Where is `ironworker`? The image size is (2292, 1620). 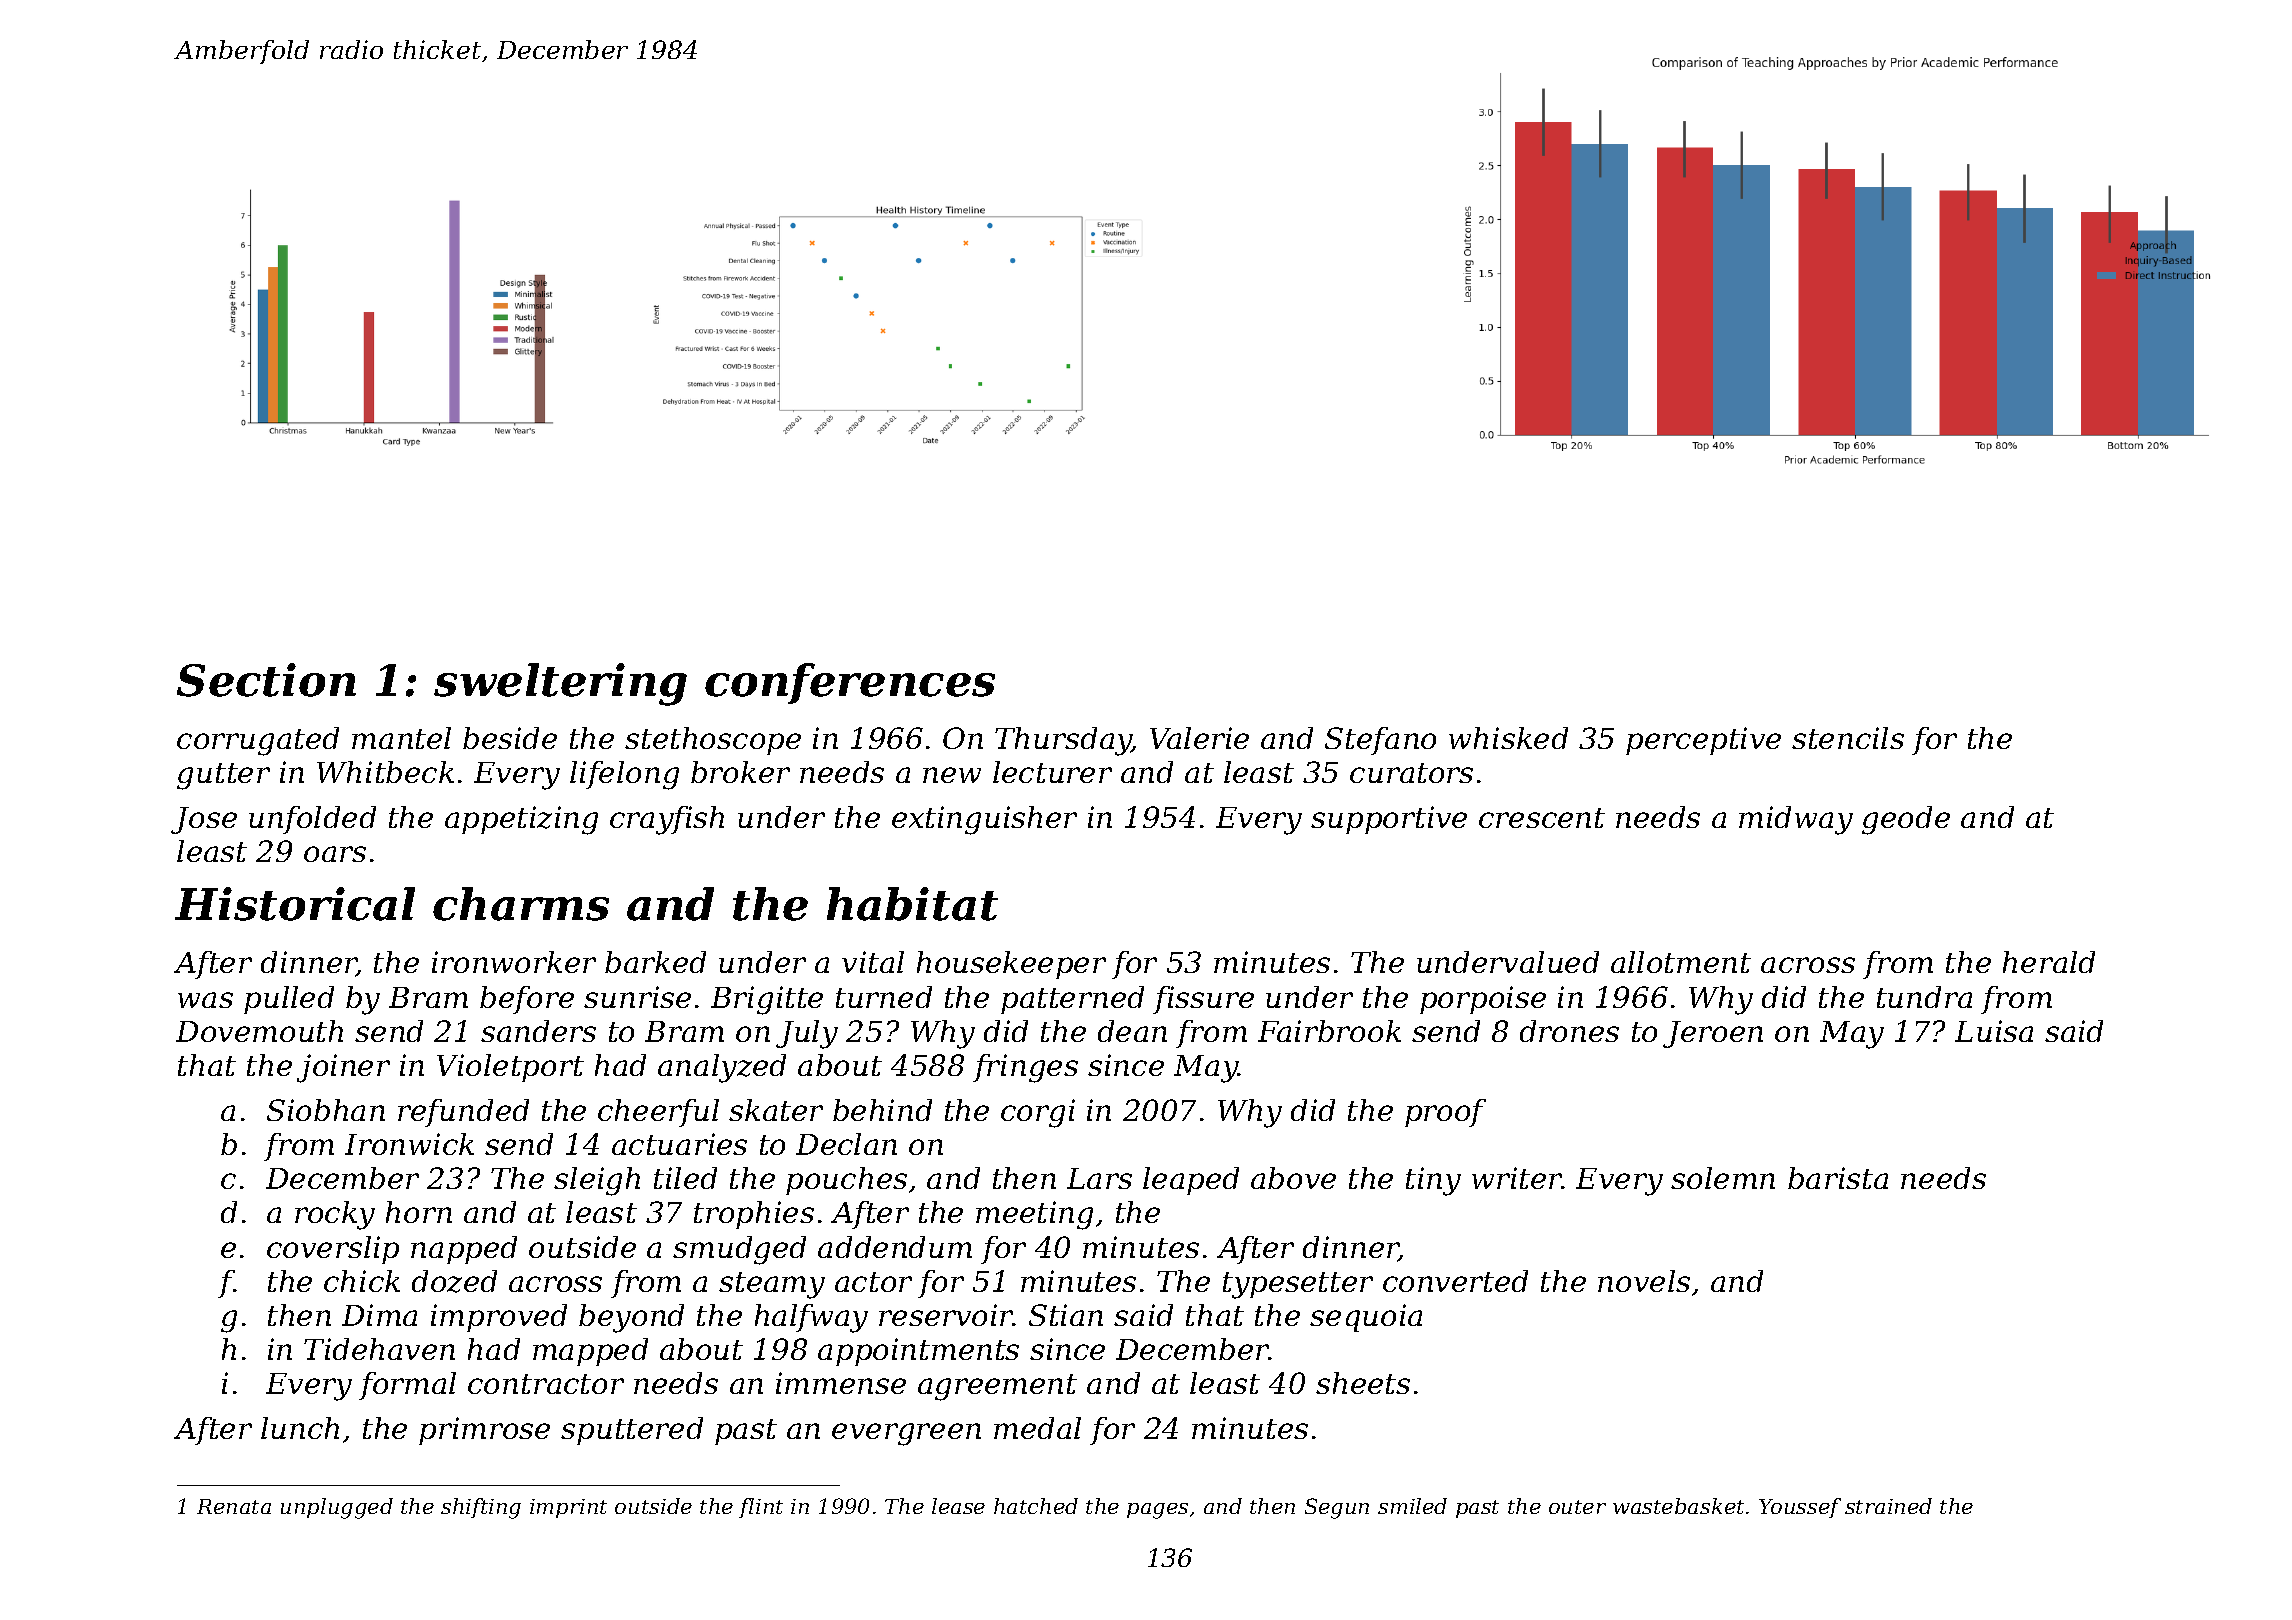
ironworker is located at coordinates (514, 962).
